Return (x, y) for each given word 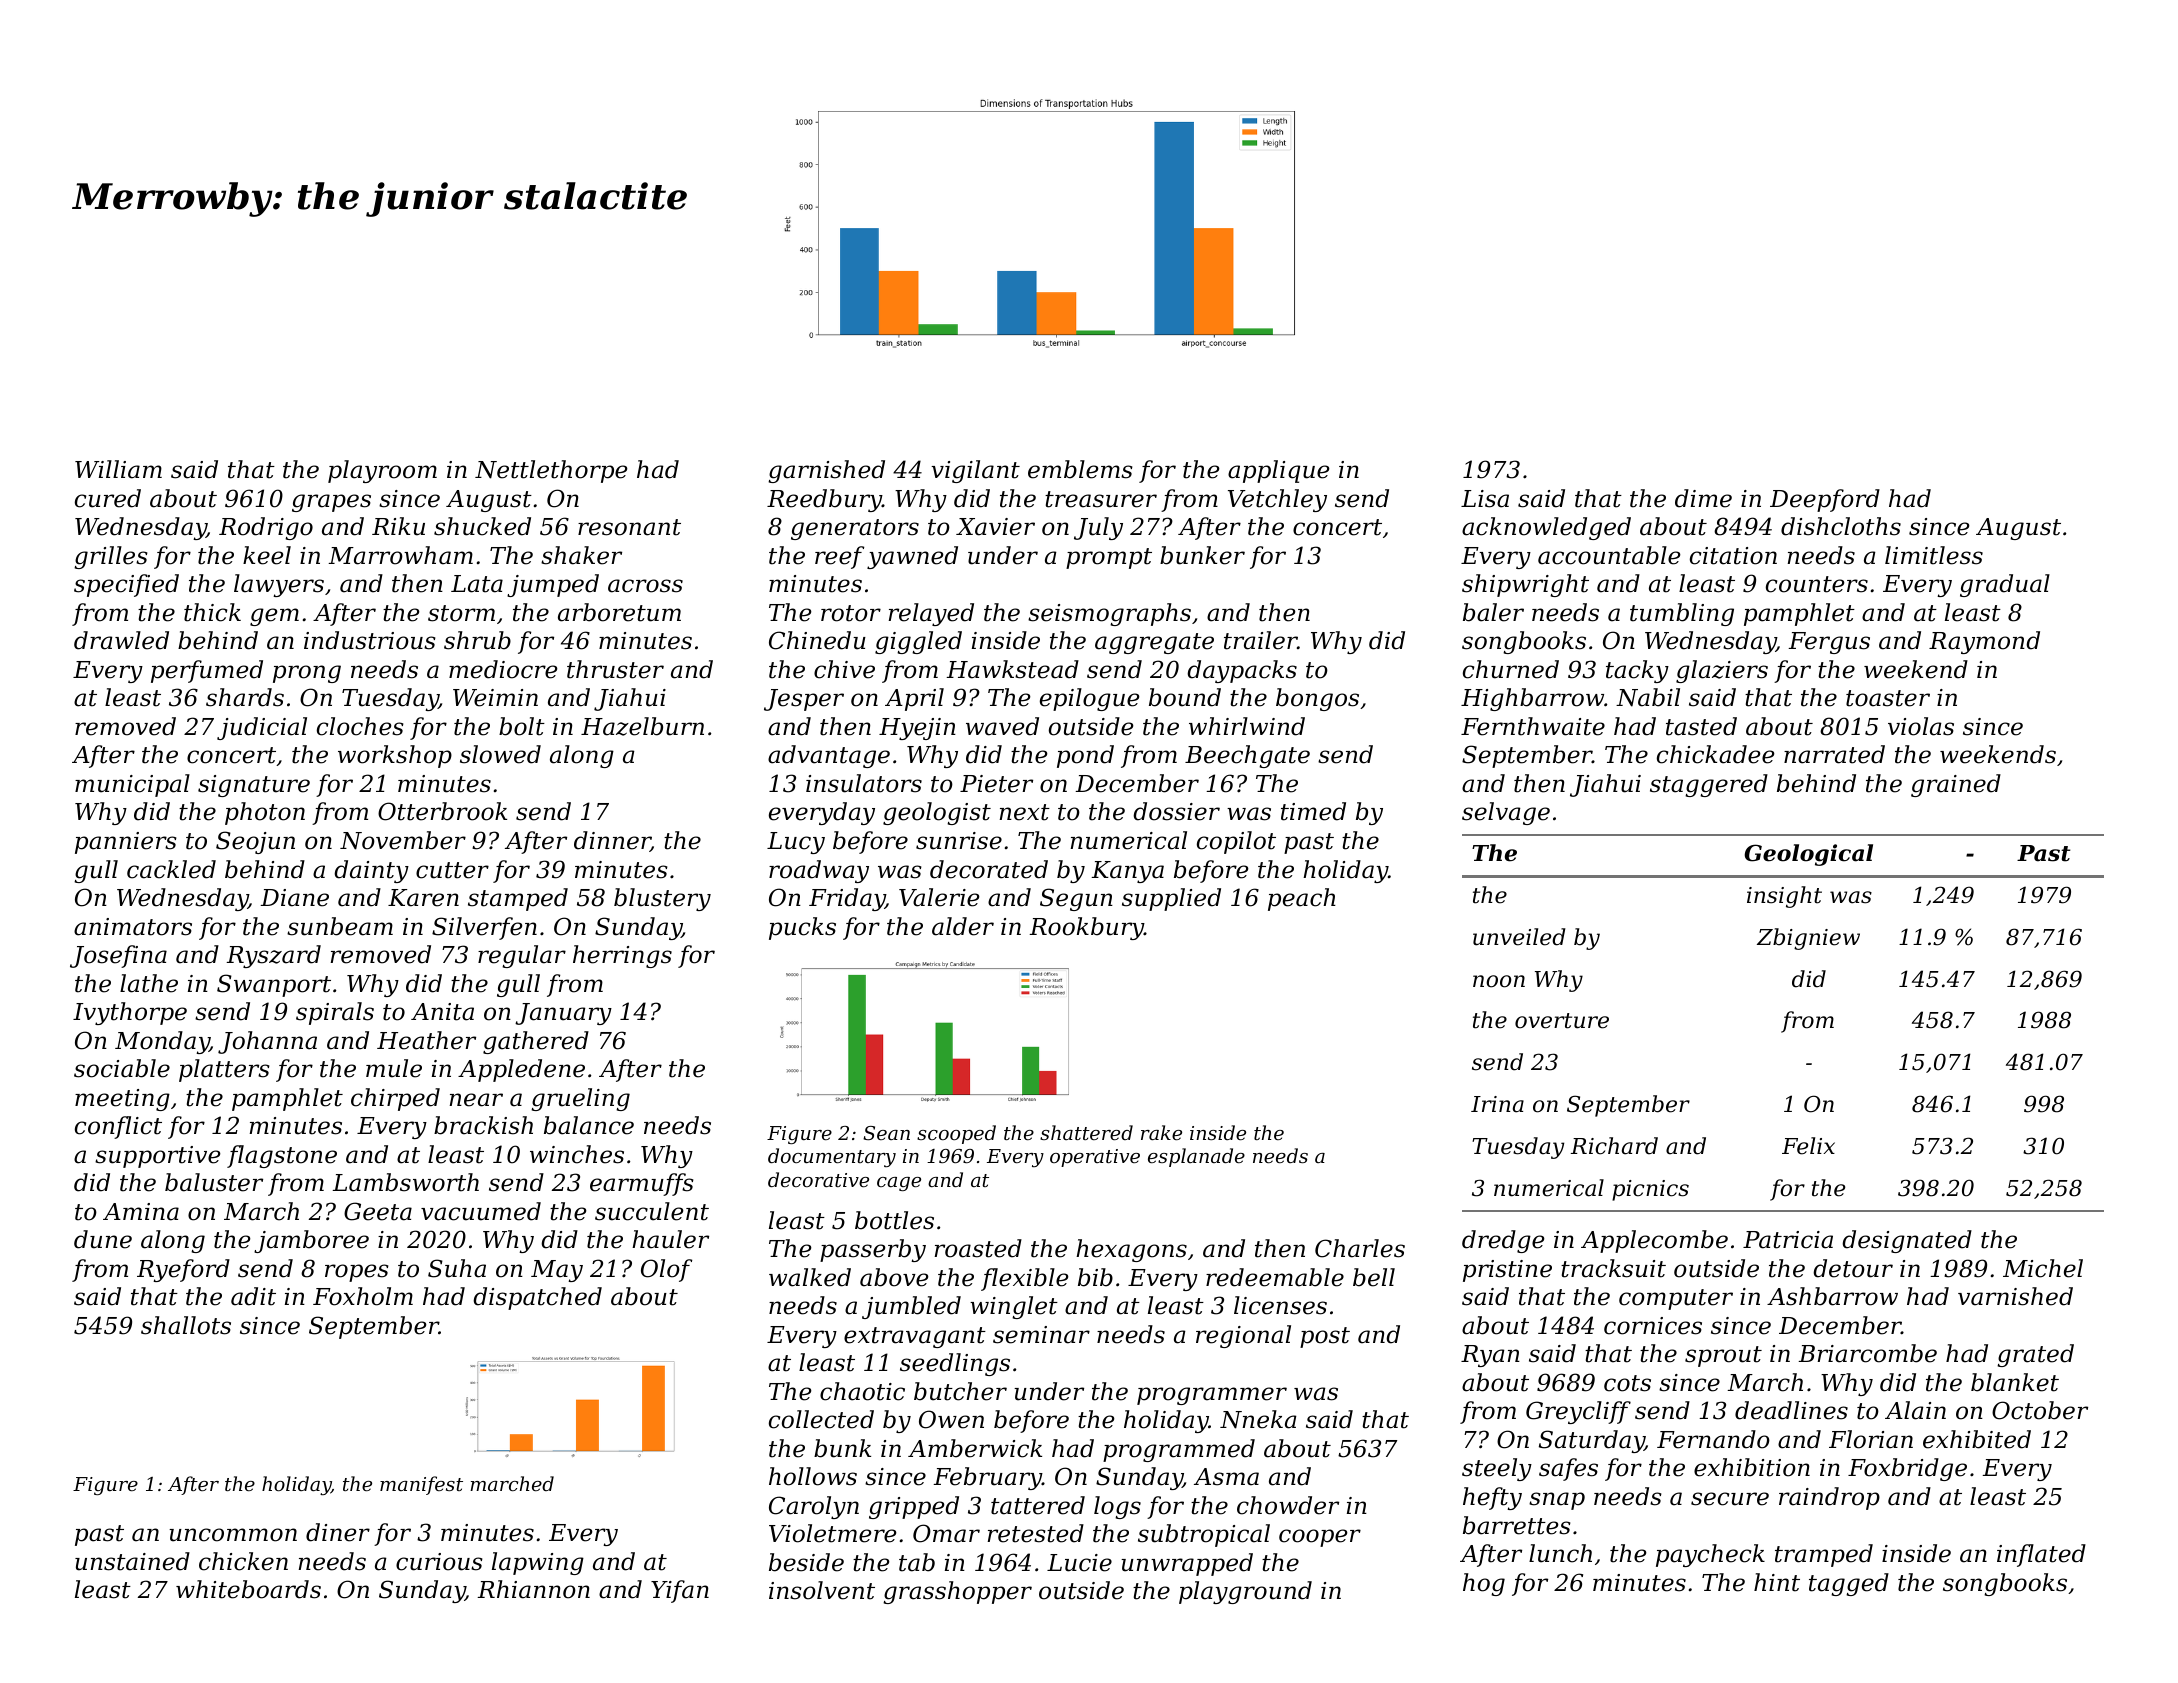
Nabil (1648, 697)
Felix (1808, 1146)
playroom (382, 471)
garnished (826, 471)
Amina (141, 1212)
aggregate (1154, 643)
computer (1676, 1299)
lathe (149, 983)
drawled (121, 640)
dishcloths (1841, 526)
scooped (956, 1134)
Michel (2043, 1268)
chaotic (862, 1391)
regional (1243, 1336)
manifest (421, 1485)
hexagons (1131, 1250)
